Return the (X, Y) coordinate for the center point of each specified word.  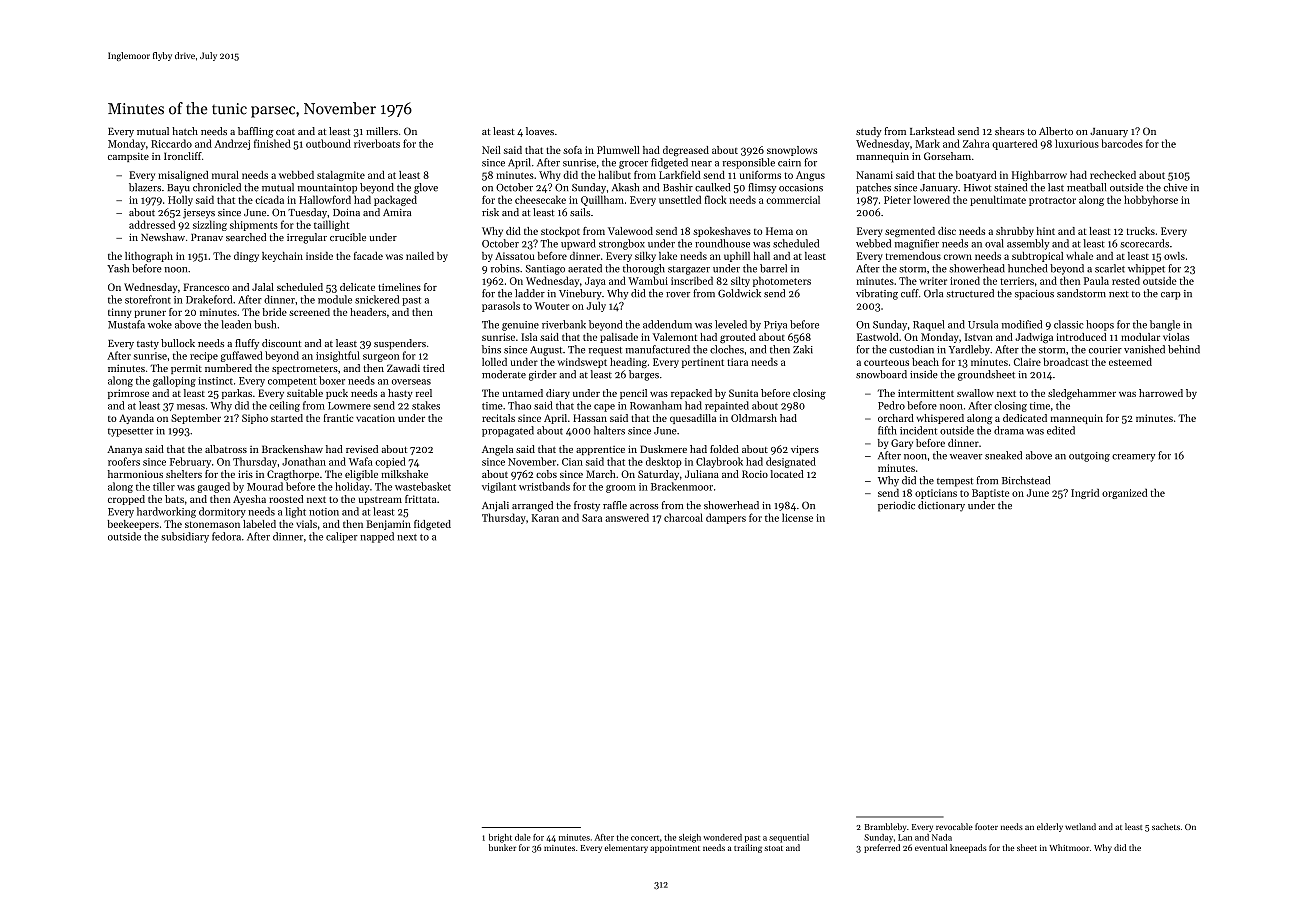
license (797, 517)
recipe (204, 357)
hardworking (166, 512)
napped (377, 537)
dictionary (941, 506)
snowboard (881, 374)
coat (285, 132)
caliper (342, 537)
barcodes (1122, 143)
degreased (686, 151)
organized (1124, 494)
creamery (1133, 458)
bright (500, 838)
